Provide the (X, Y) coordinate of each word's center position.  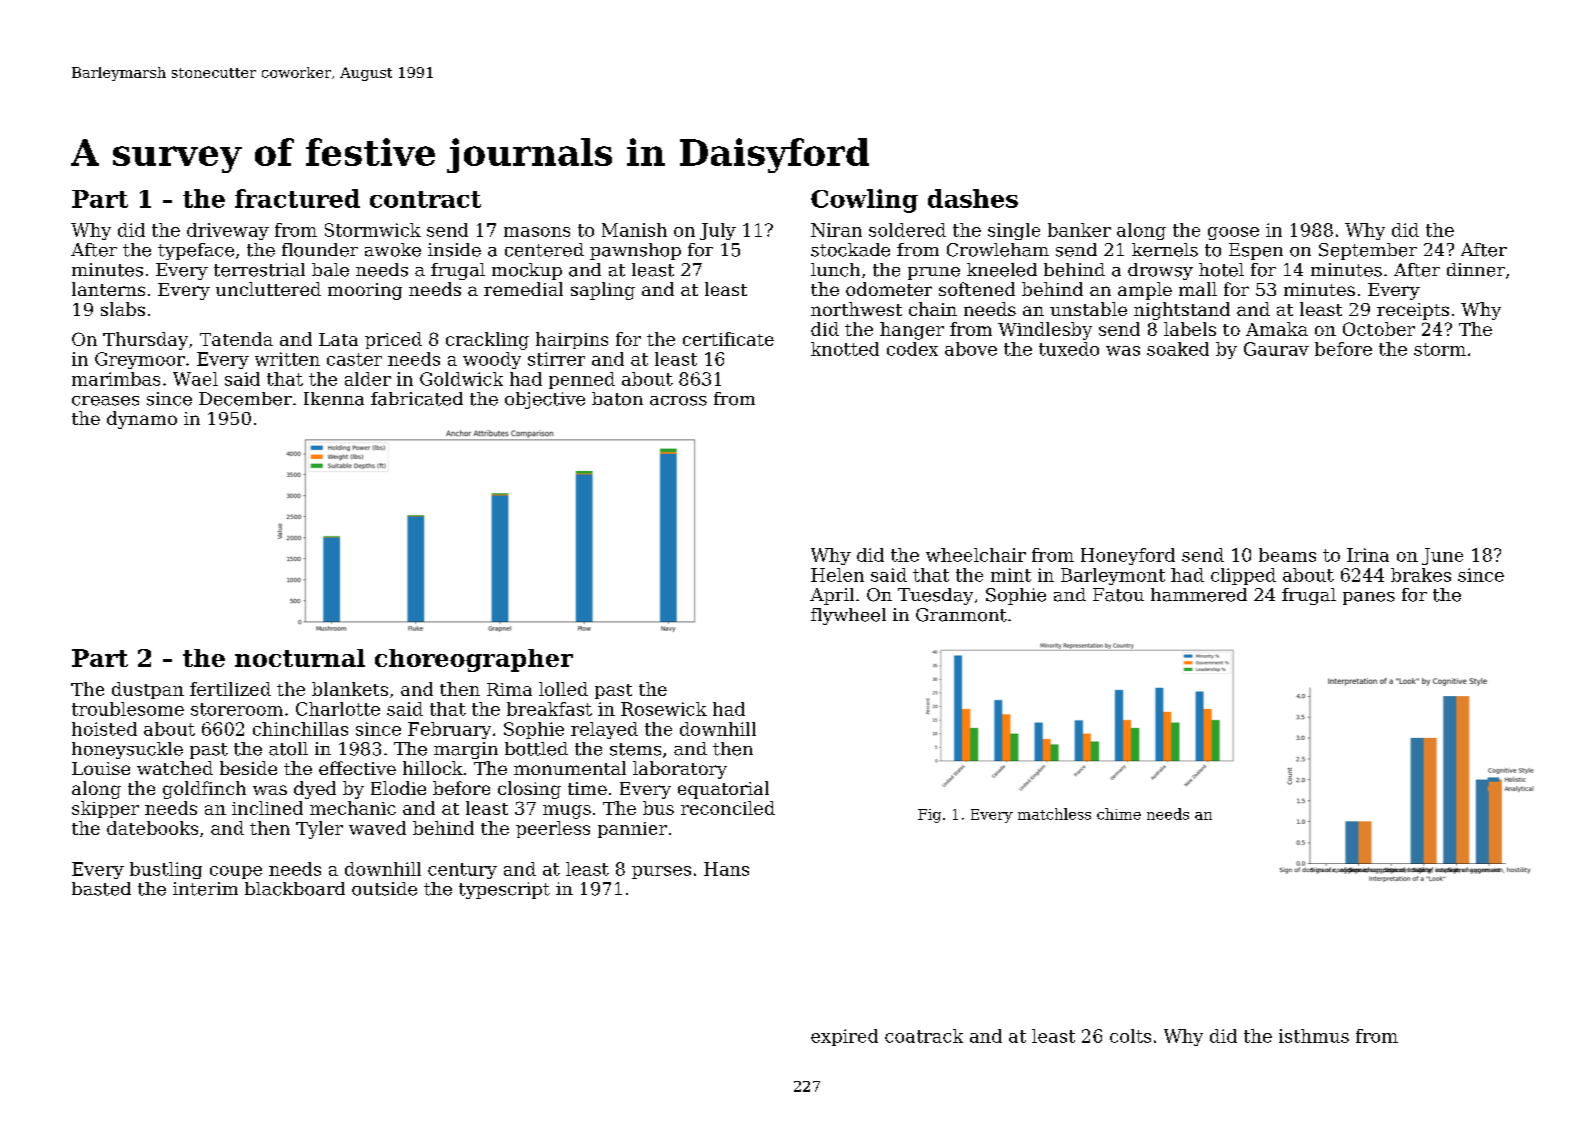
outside (384, 889)
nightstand (1182, 311)
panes (1369, 598)
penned (582, 380)
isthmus (1314, 1036)
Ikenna (334, 399)
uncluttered (268, 289)
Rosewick (664, 709)
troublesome (128, 709)
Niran (836, 230)
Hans (726, 869)
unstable (1088, 309)
